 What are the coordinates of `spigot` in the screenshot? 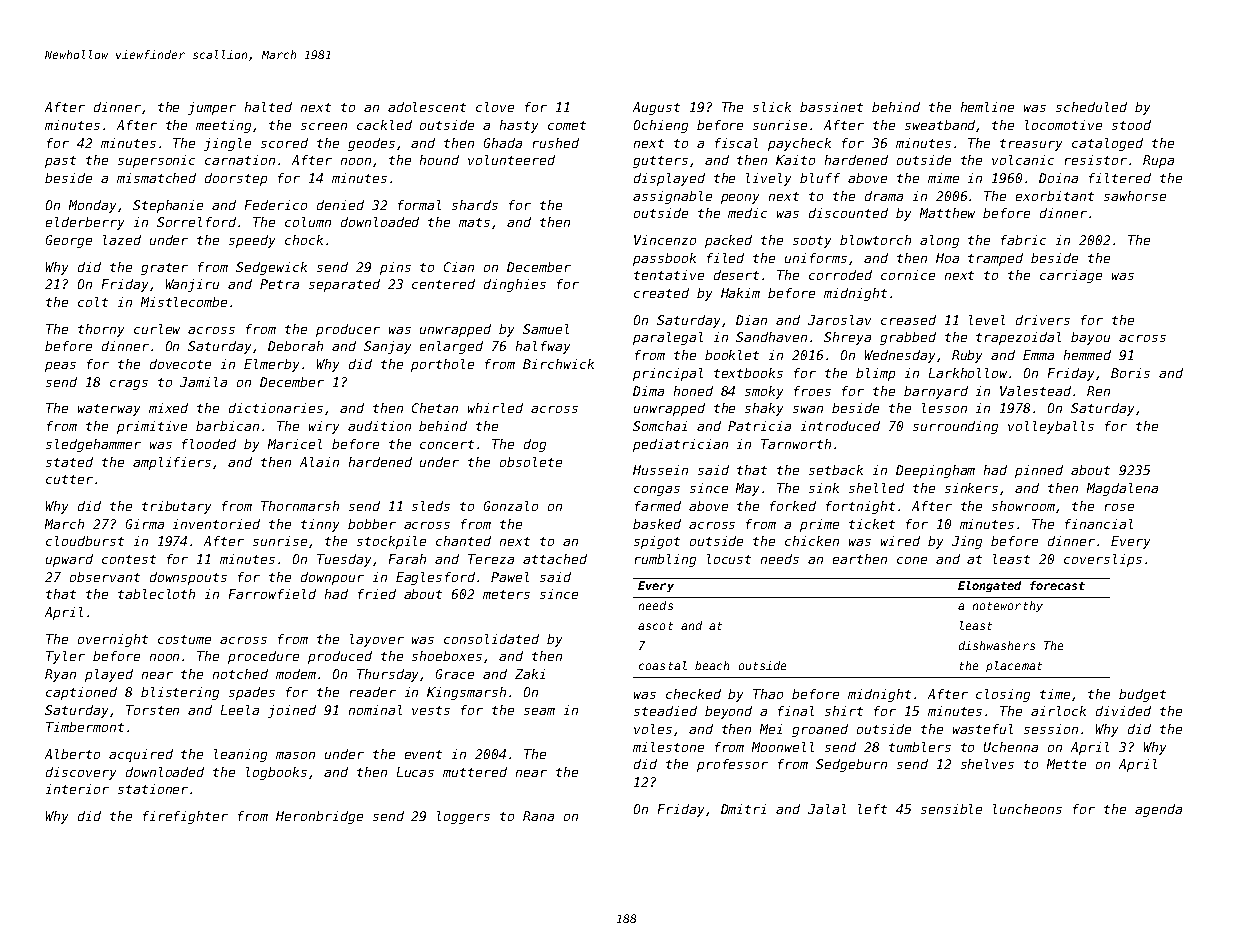 It's located at (657, 542).
